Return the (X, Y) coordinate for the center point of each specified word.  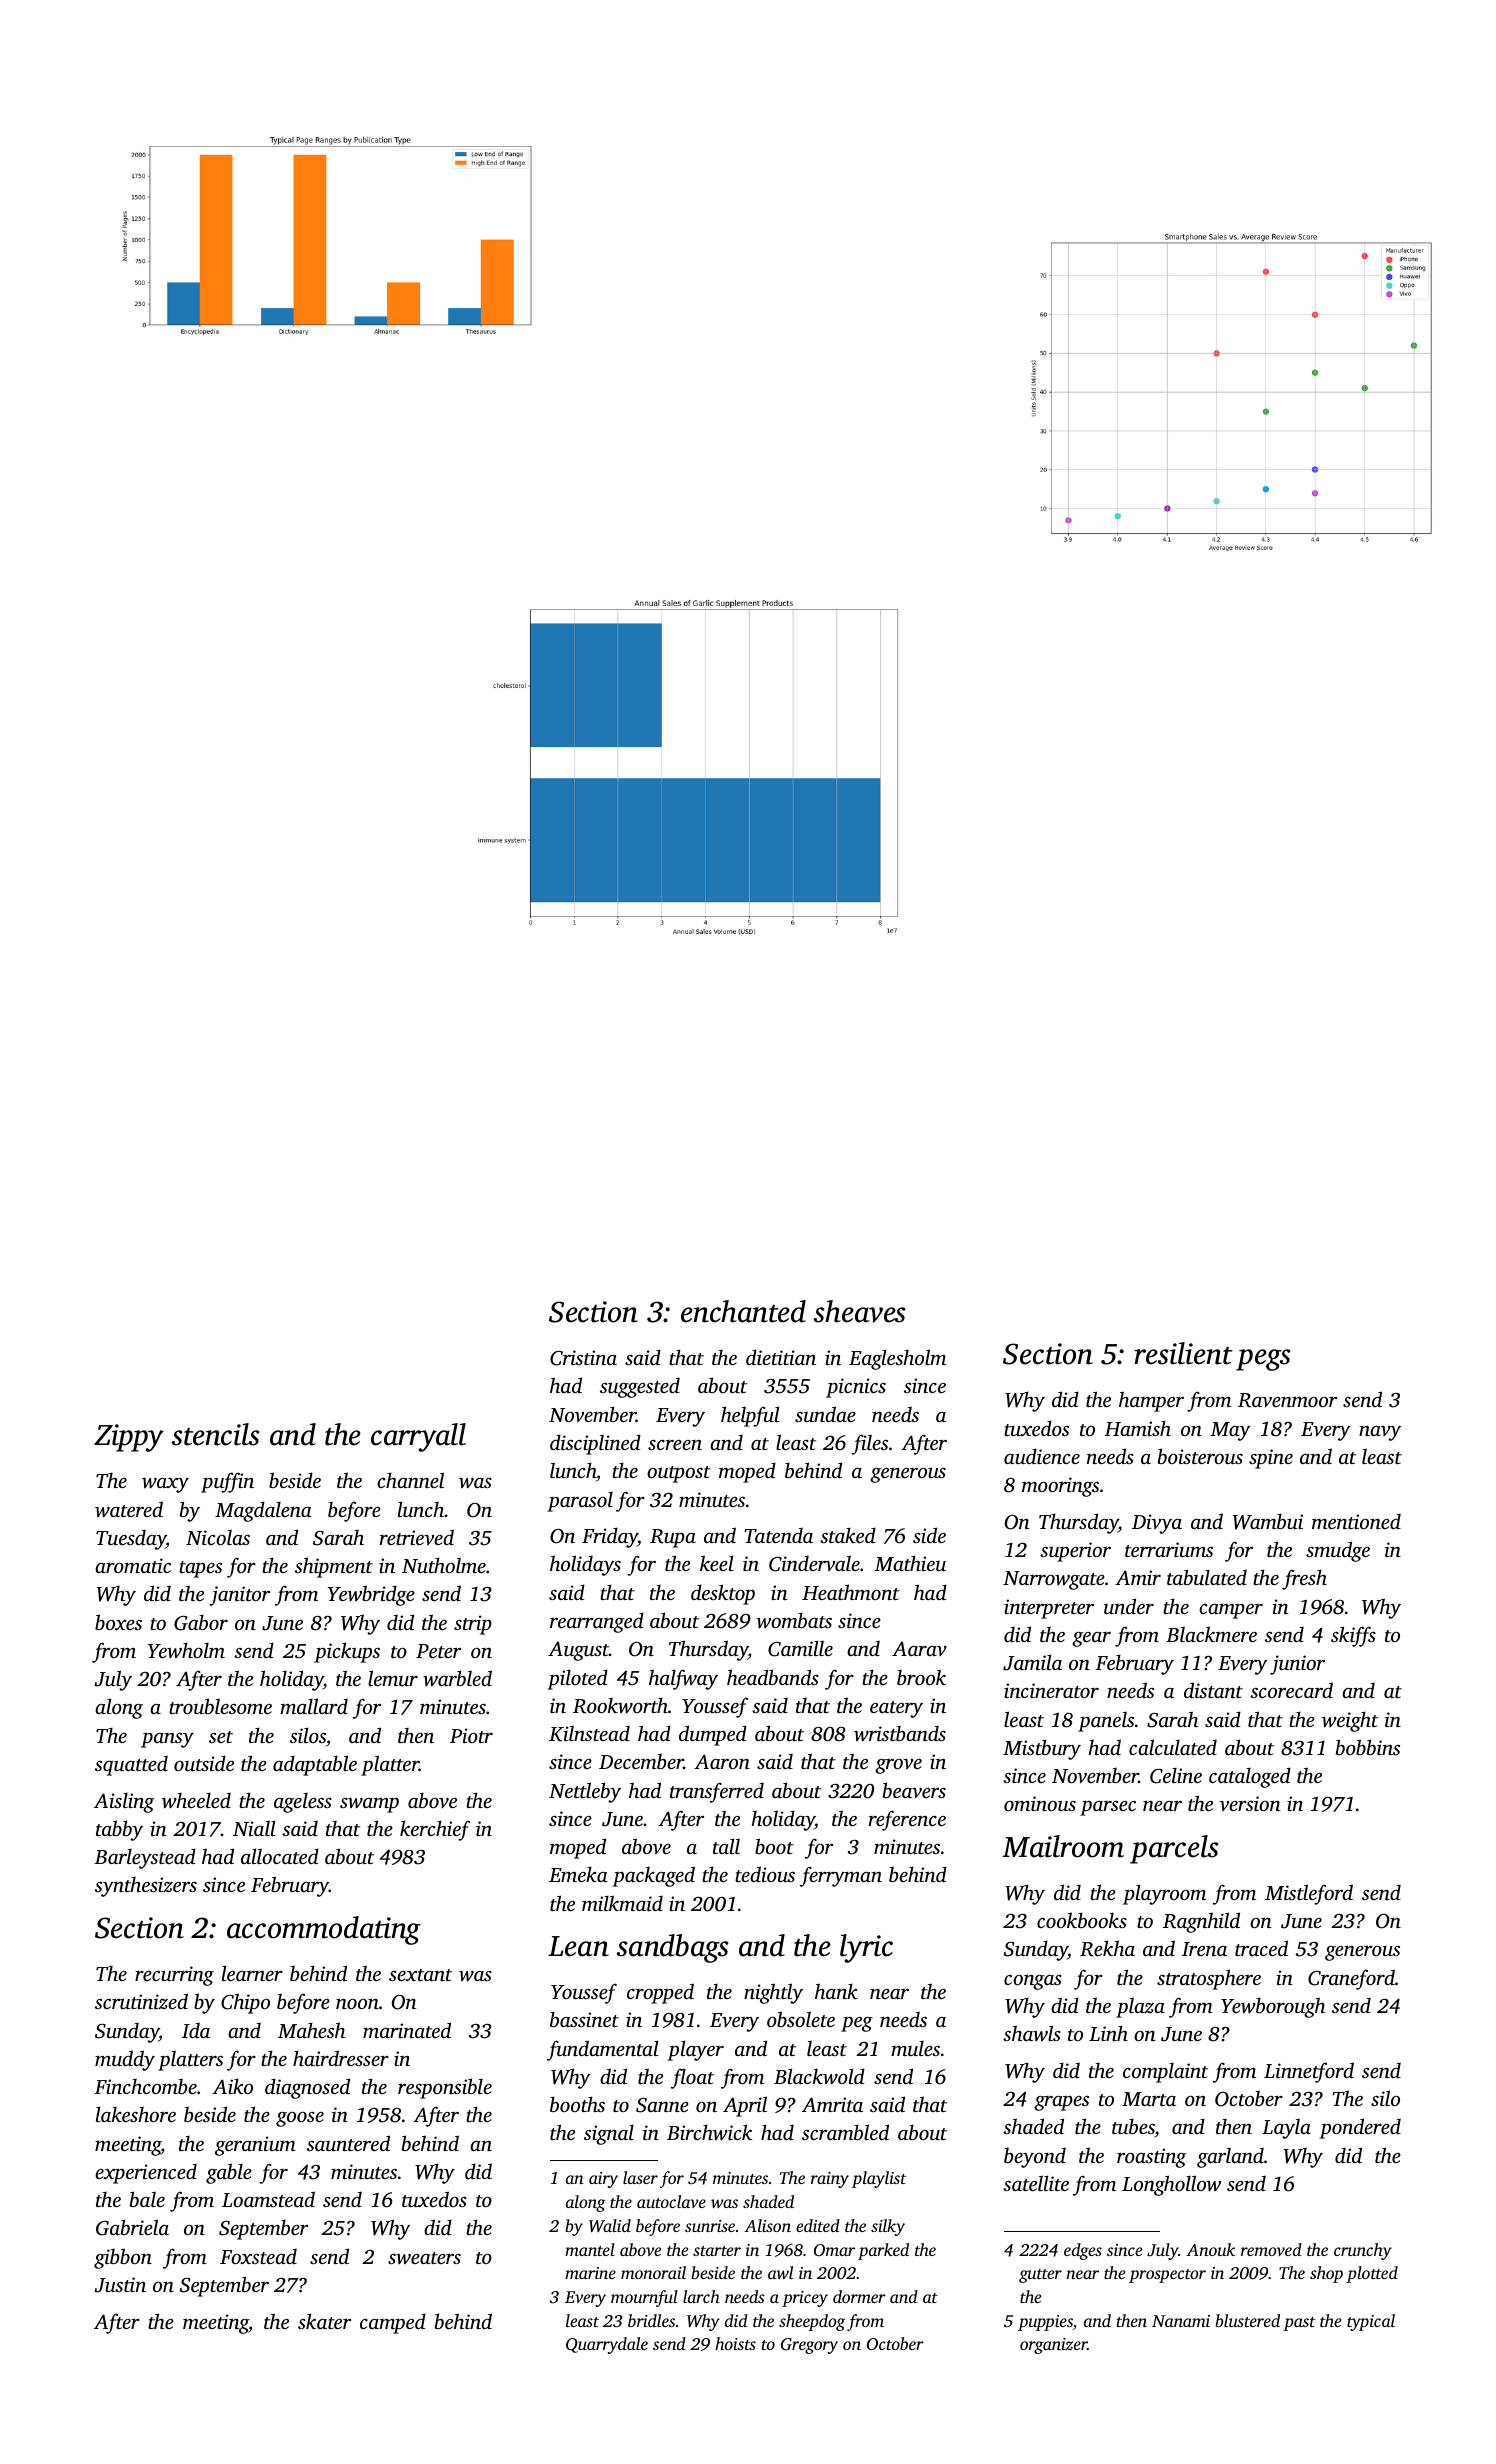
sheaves (860, 1311)
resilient (1183, 1353)
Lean (578, 1946)
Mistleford (1309, 1894)
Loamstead (268, 2199)
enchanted (743, 1311)
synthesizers (146, 1887)
